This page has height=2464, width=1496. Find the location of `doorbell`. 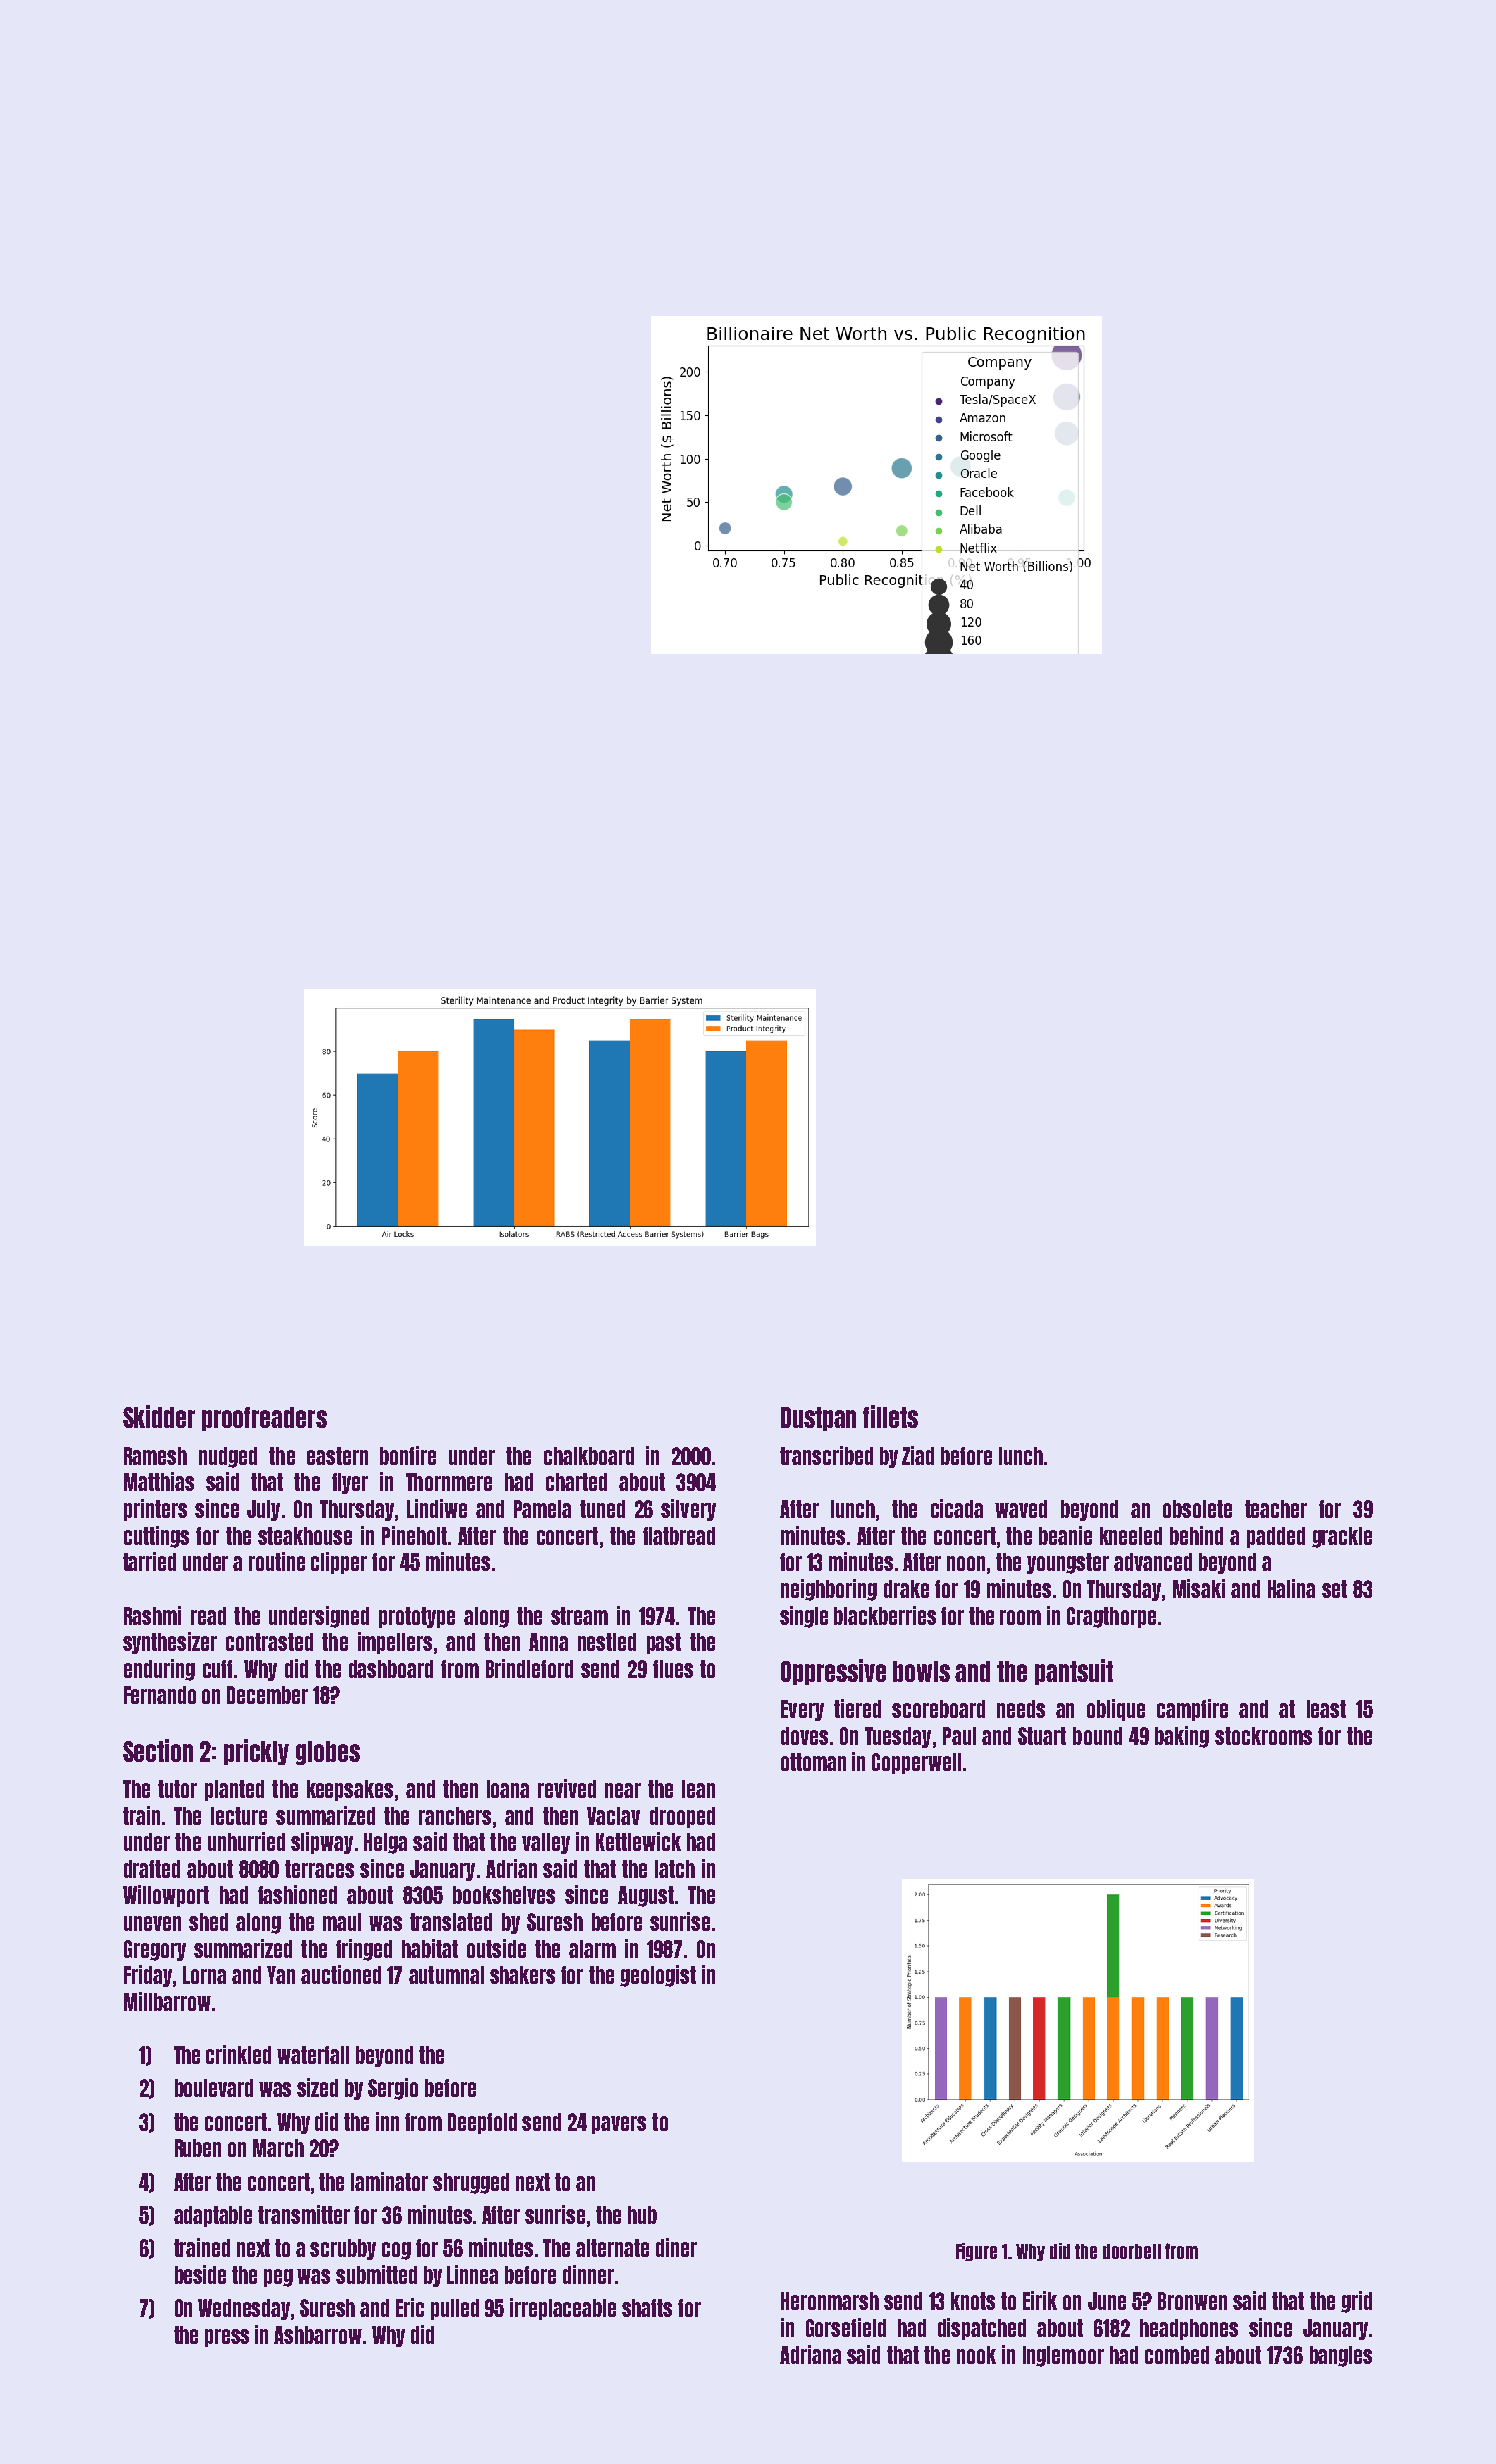

doorbell is located at coordinates (1132, 2251).
